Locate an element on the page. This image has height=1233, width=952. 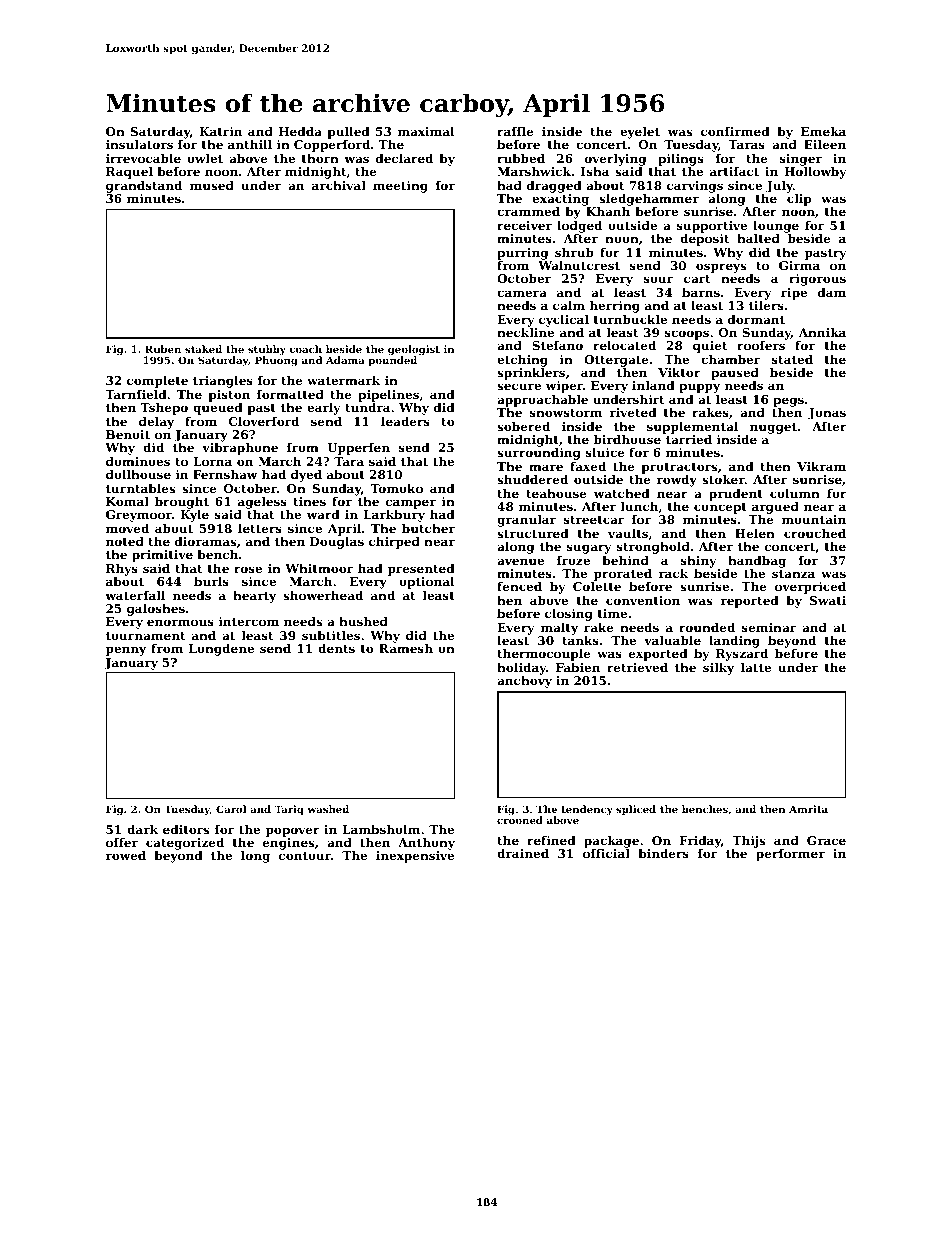
stoker is located at coordinates (723, 479).
